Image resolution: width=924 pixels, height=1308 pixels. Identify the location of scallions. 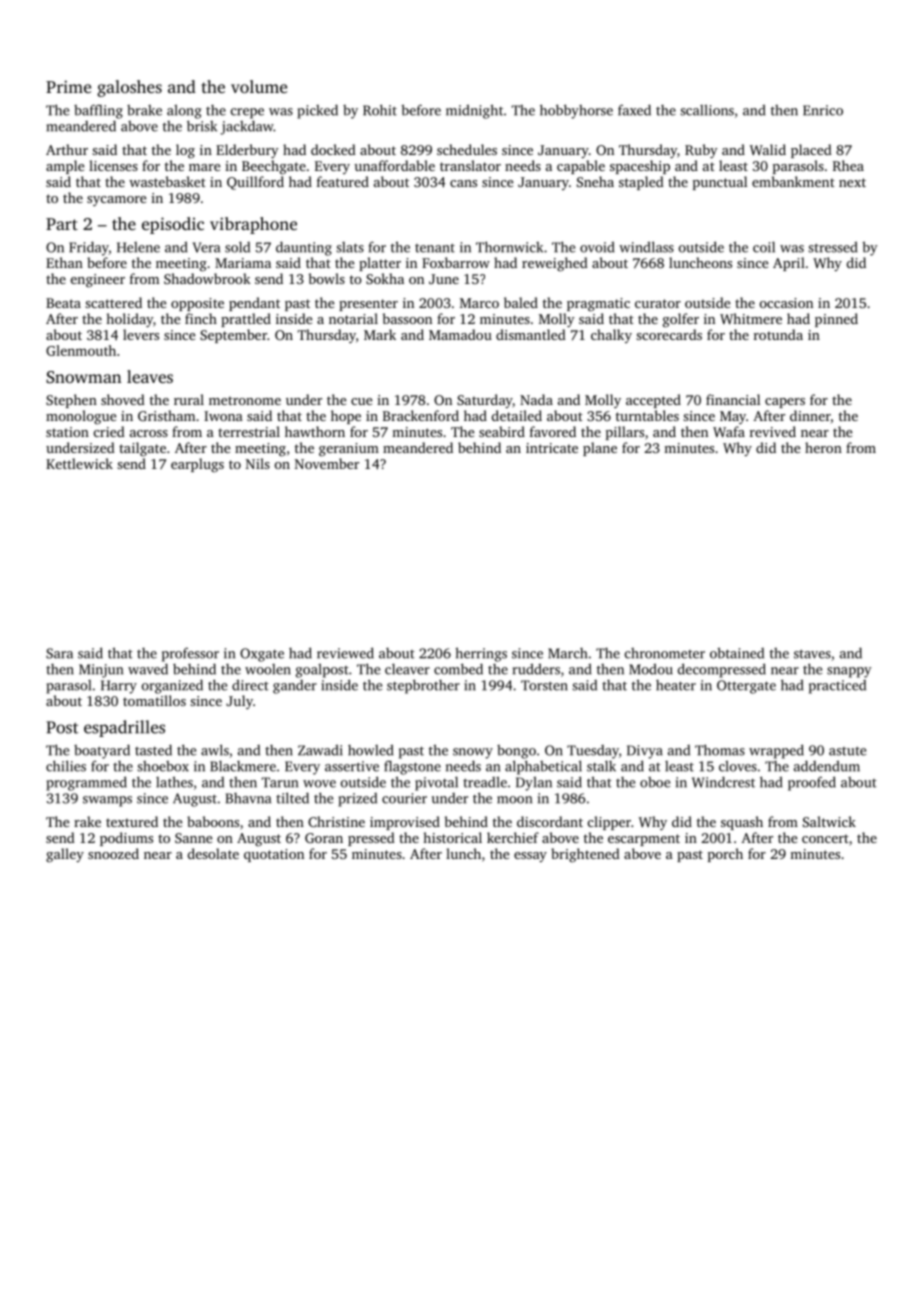
(707, 110).
